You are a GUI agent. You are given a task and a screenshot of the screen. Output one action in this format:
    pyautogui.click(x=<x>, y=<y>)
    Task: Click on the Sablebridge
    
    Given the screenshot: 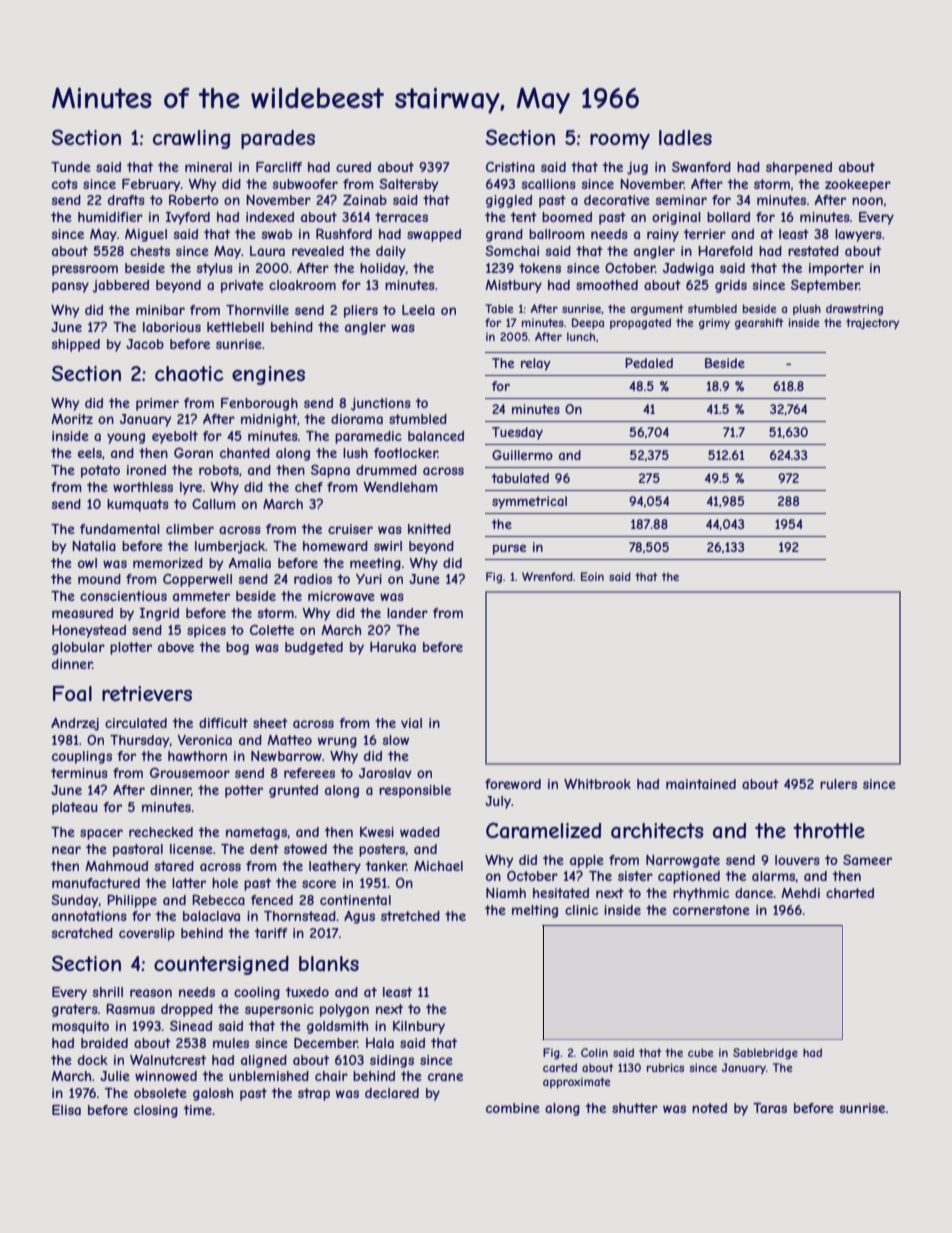 What is the action you would take?
    pyautogui.click(x=765, y=1053)
